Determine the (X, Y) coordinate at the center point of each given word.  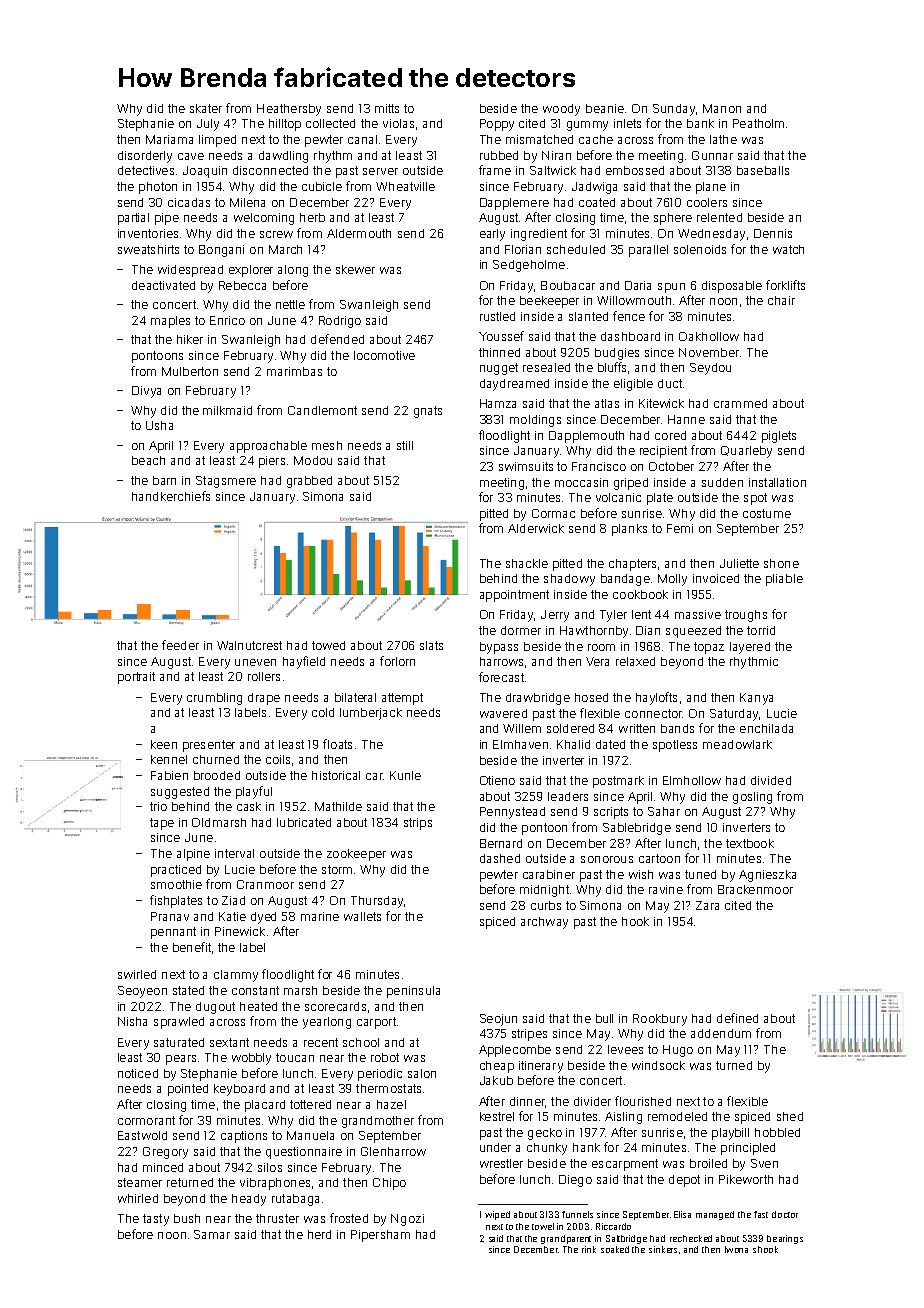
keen (164, 744)
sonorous (607, 859)
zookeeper (356, 855)
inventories (148, 233)
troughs (746, 616)
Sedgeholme (529, 266)
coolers (707, 202)
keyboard (239, 1090)
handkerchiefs (171, 496)
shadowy (569, 580)
